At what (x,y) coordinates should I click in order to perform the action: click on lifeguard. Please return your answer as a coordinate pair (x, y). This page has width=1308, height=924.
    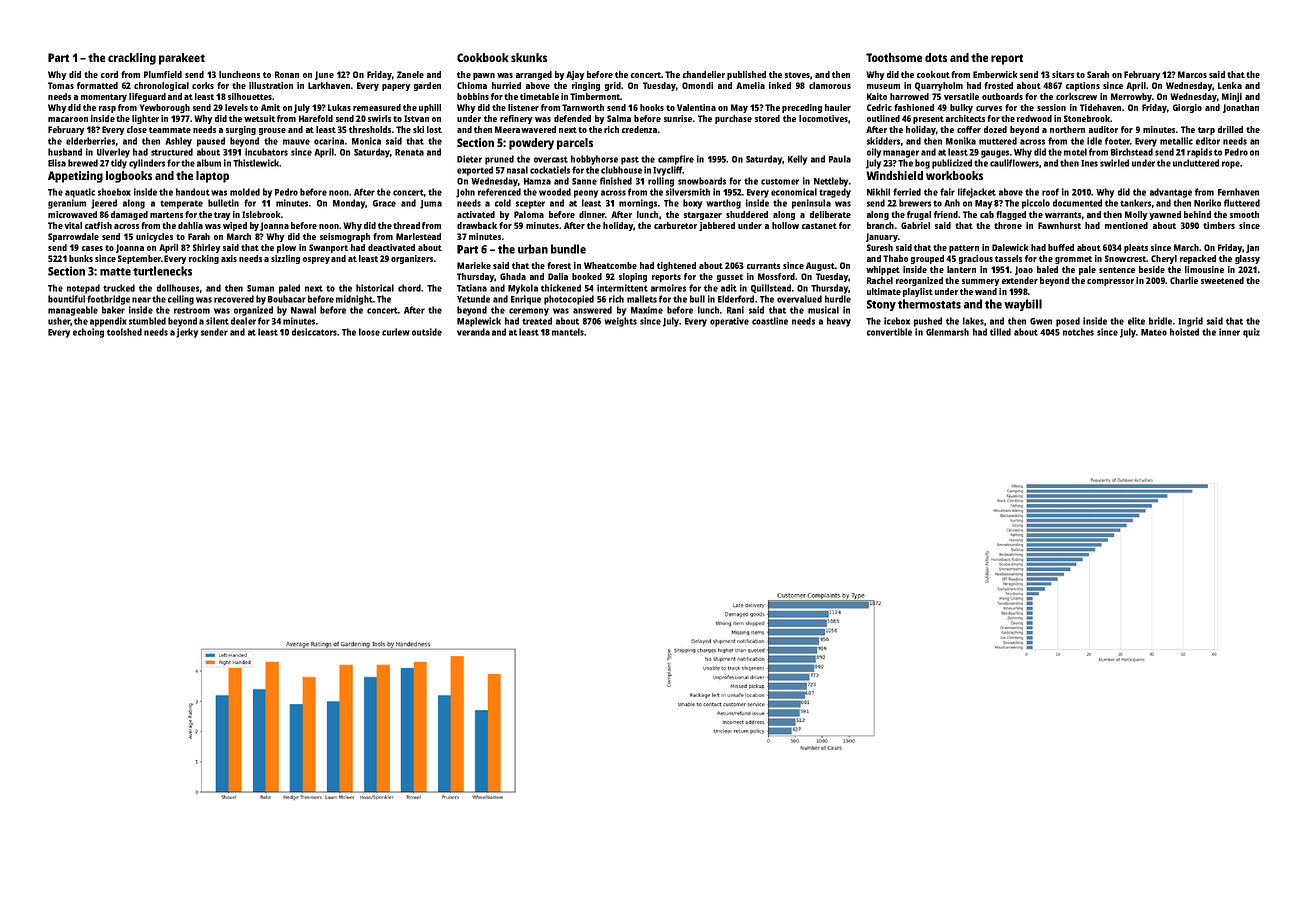
    Looking at the image, I should click on (147, 97).
